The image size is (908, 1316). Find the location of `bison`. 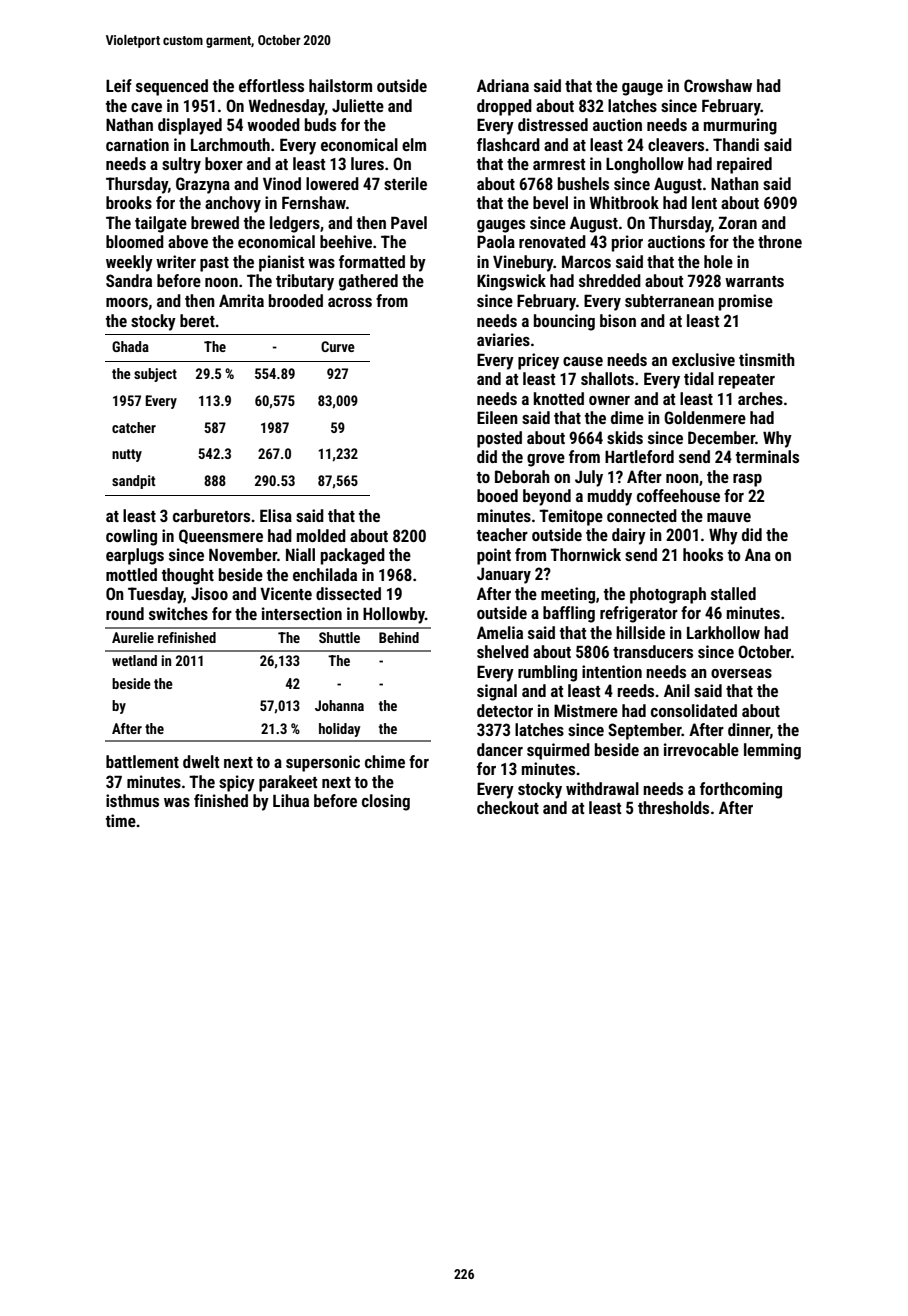

bison is located at coordinates (618, 320).
